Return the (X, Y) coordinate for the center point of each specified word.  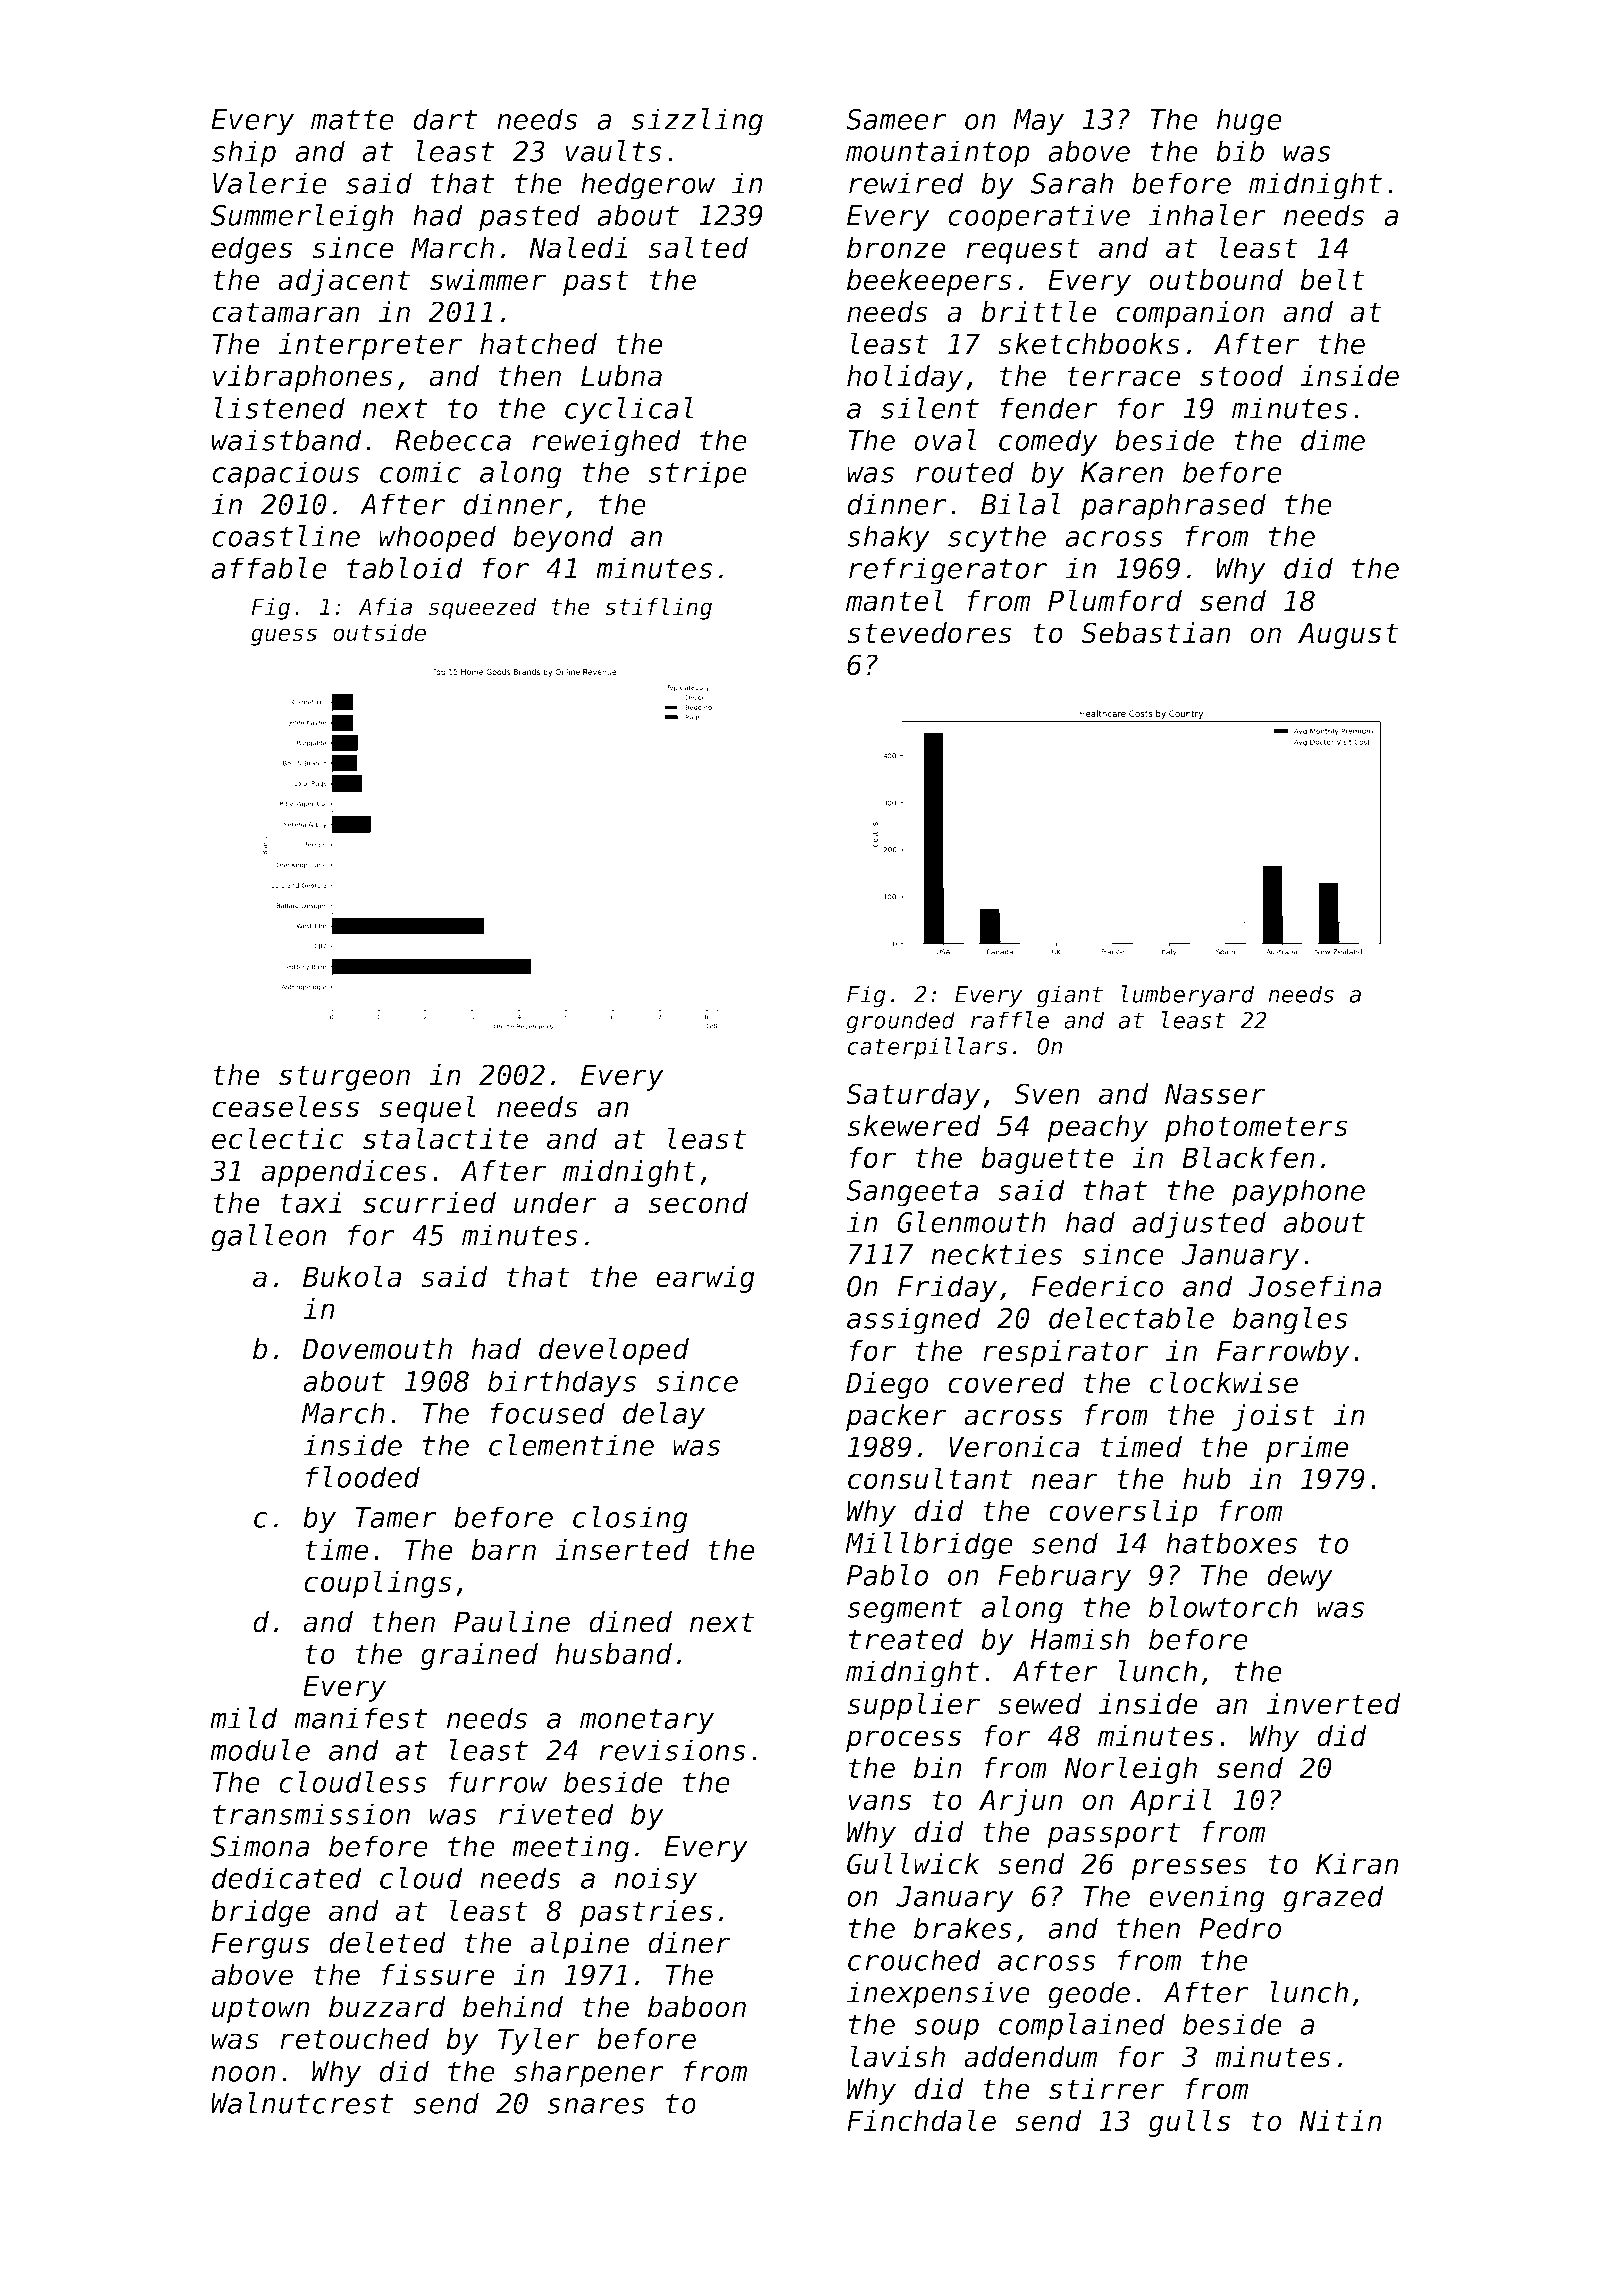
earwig (705, 1279)
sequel (427, 1109)
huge (1249, 122)
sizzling (697, 122)
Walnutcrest (302, 2103)
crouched (914, 1960)
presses (1189, 1869)
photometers (1256, 1128)
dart (445, 119)
